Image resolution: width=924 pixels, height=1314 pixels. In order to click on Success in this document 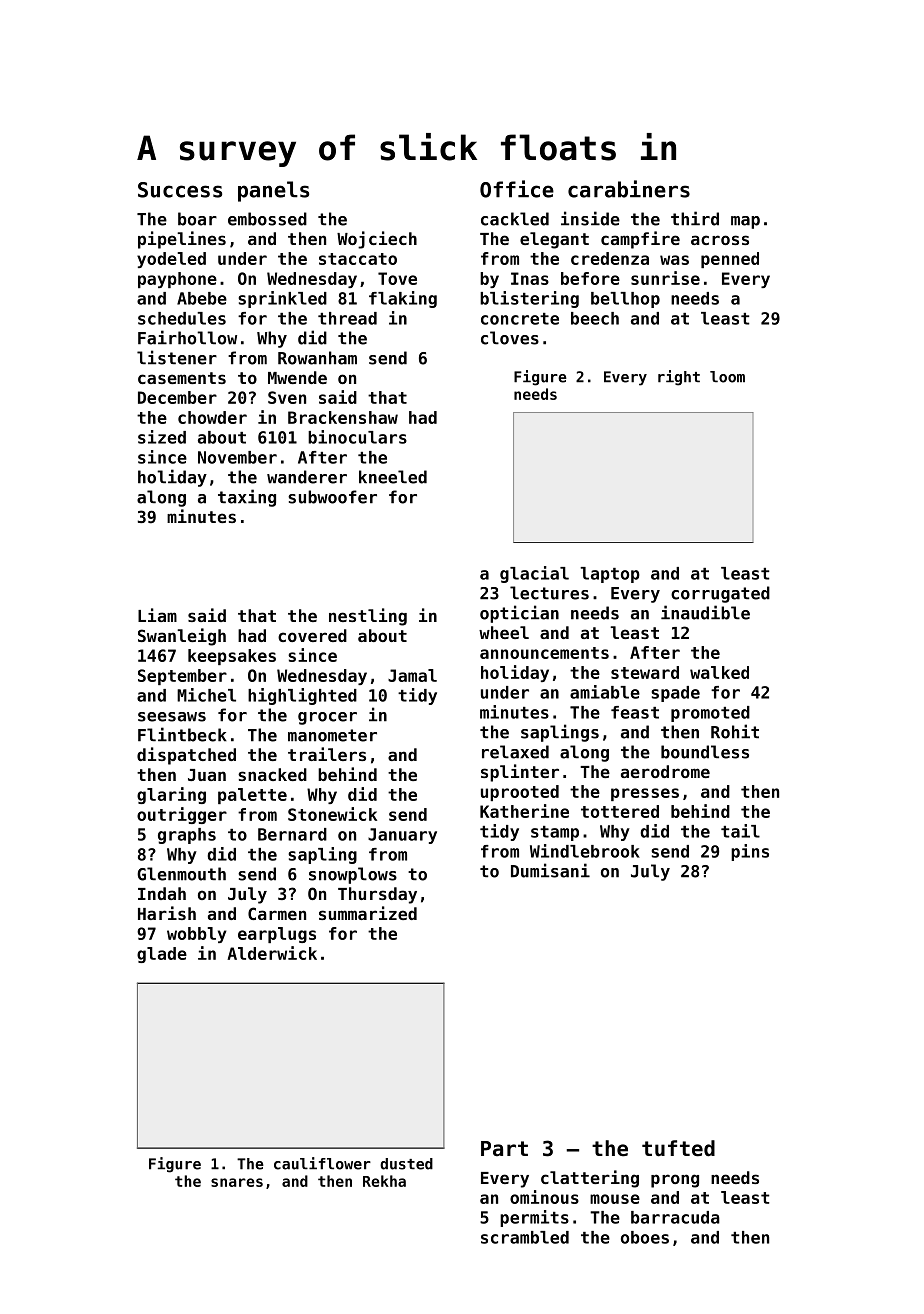, I will do `click(180, 190)`.
